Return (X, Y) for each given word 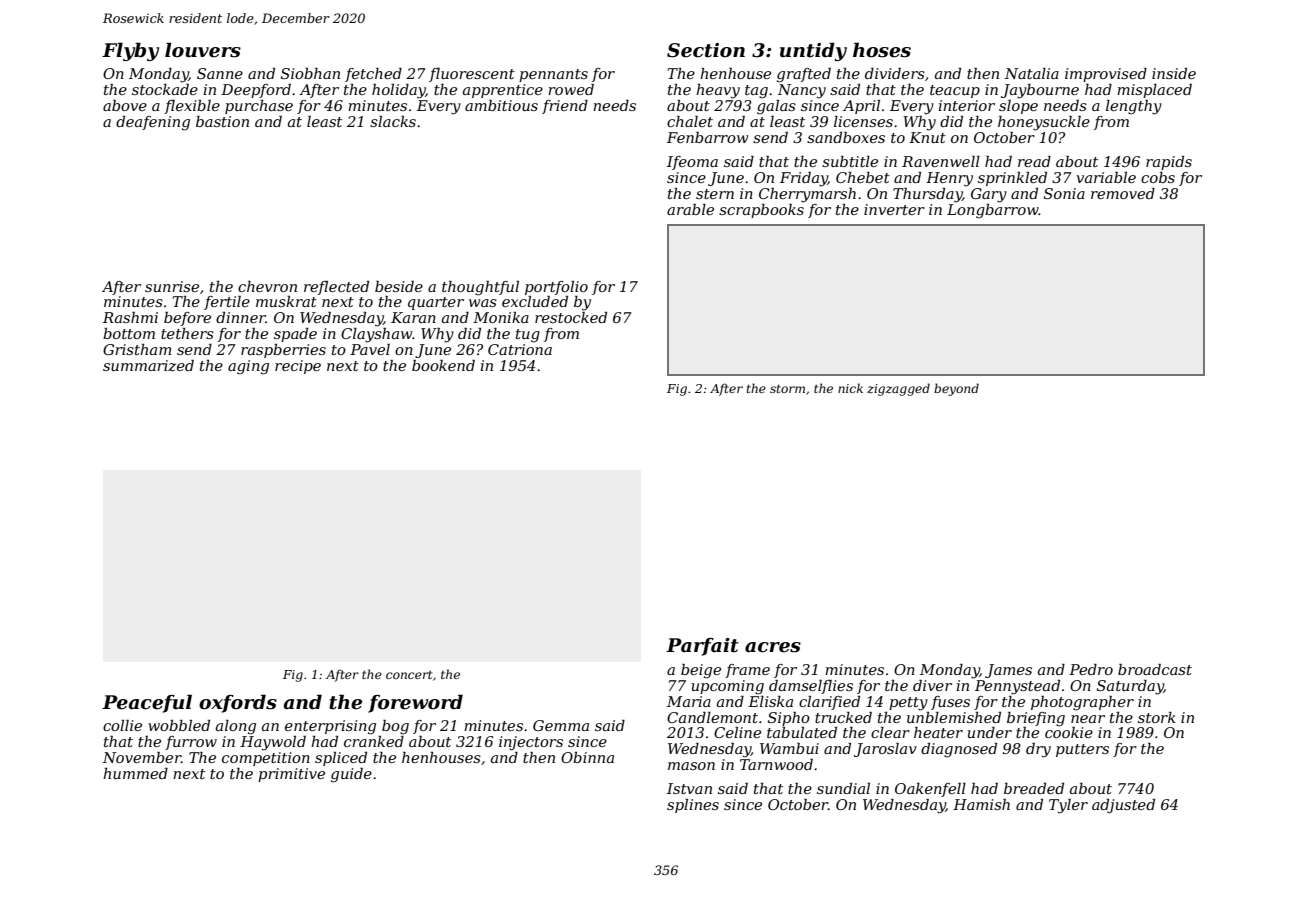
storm (787, 388)
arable (690, 209)
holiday (399, 91)
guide (351, 775)
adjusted (1123, 806)
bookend (443, 365)
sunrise (172, 286)
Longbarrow (993, 211)
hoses (882, 50)
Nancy (802, 91)
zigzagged (898, 389)
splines (693, 806)
